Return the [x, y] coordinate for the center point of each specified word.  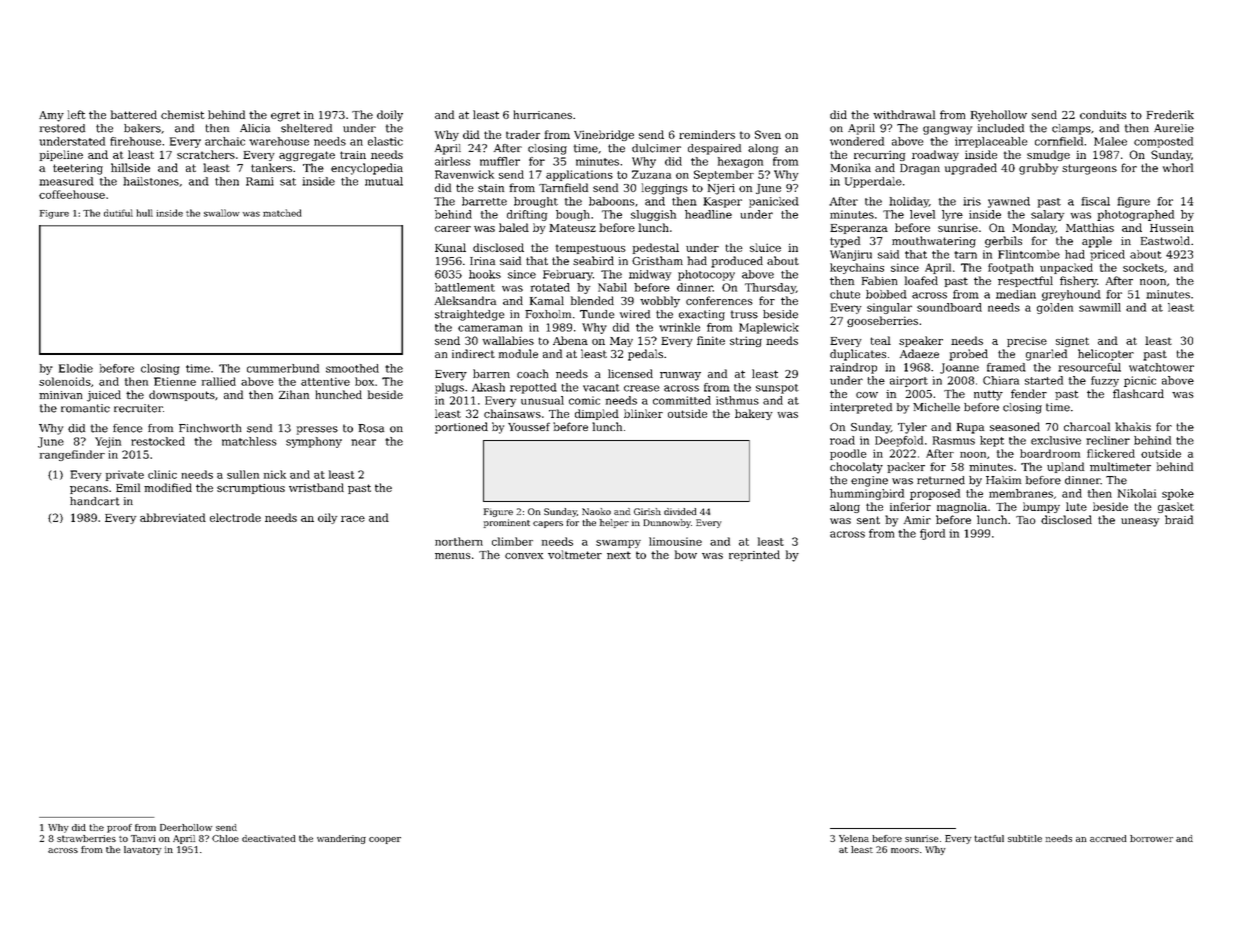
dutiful [118, 213]
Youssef [529, 426]
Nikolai [1137, 493]
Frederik [1170, 114]
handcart [95, 501]
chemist [183, 114]
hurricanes [542, 114]
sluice [765, 247]
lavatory [143, 850]
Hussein [1172, 228]
